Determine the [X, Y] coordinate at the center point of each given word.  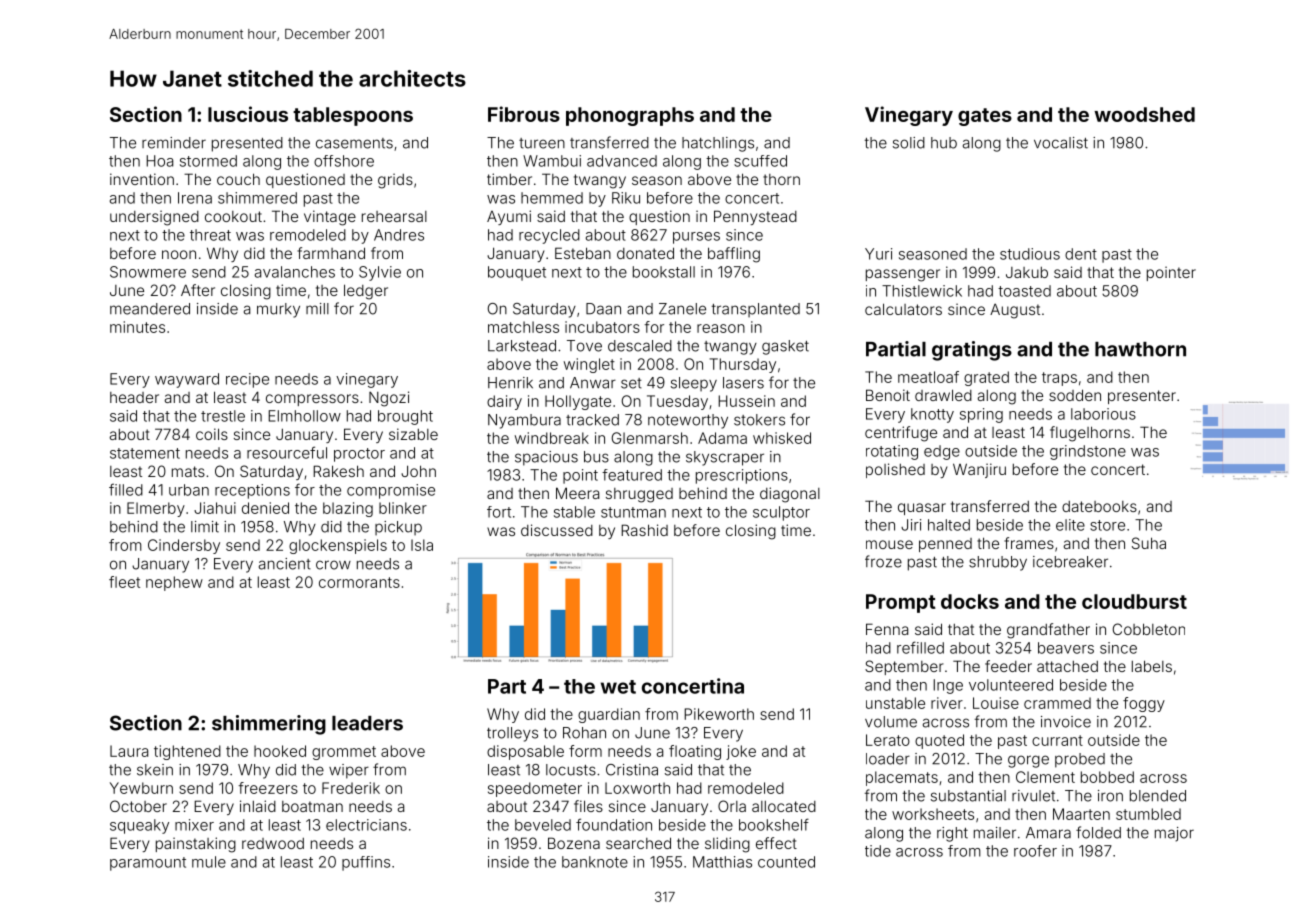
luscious [248, 114]
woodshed [1144, 114]
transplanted [755, 310]
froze [883, 561]
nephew [174, 583]
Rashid [644, 530]
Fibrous [524, 114]
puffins [366, 863]
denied [265, 508]
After [198, 290]
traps [1059, 379]
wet [618, 687]
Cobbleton [1149, 629]
